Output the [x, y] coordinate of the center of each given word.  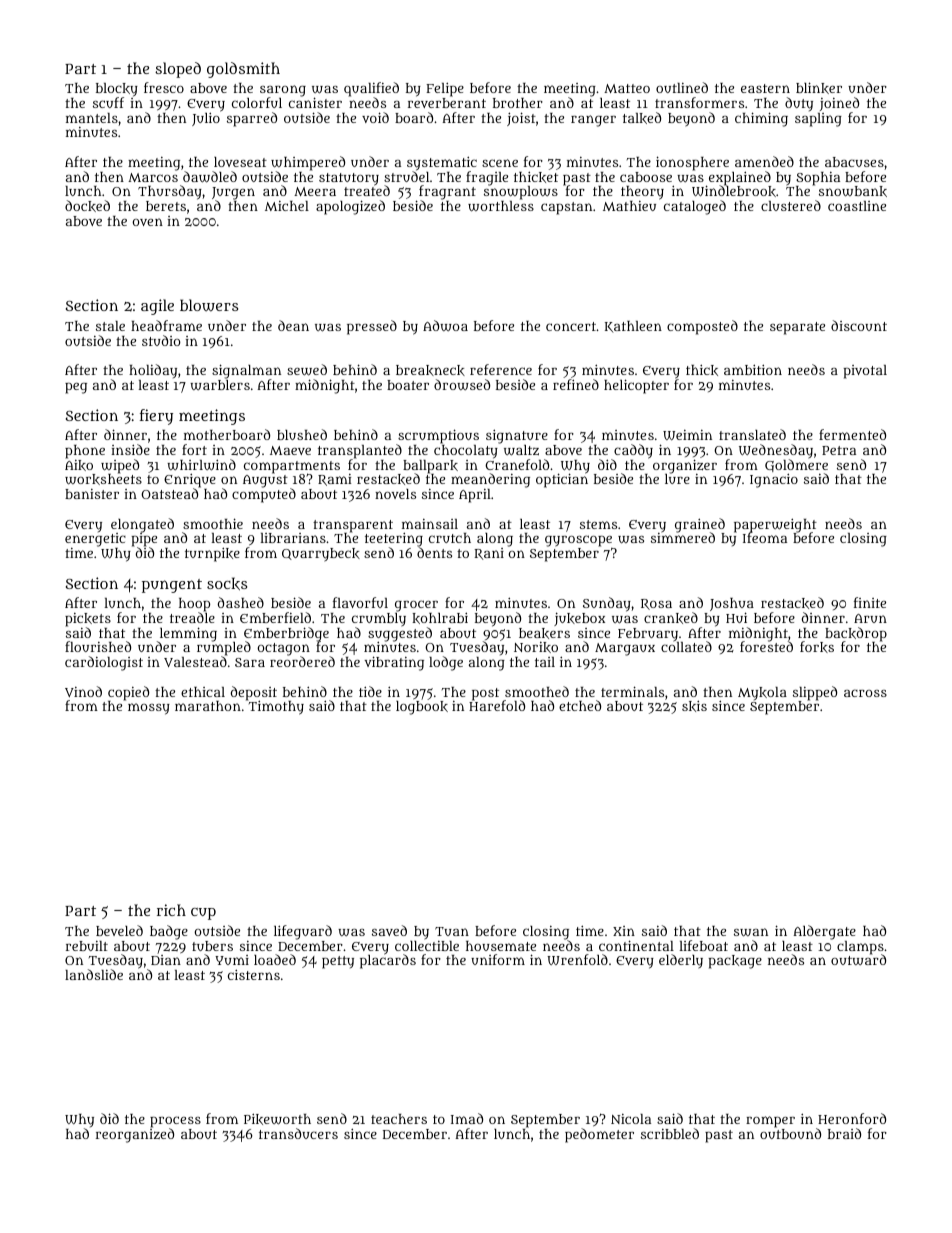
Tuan [452, 931]
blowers [209, 305]
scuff [108, 102]
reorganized [135, 1135]
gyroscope [578, 541]
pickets [88, 620]
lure [677, 479]
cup [203, 914]
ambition [753, 369]
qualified [371, 89]
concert [571, 326]
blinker [819, 88]
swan [751, 932]
